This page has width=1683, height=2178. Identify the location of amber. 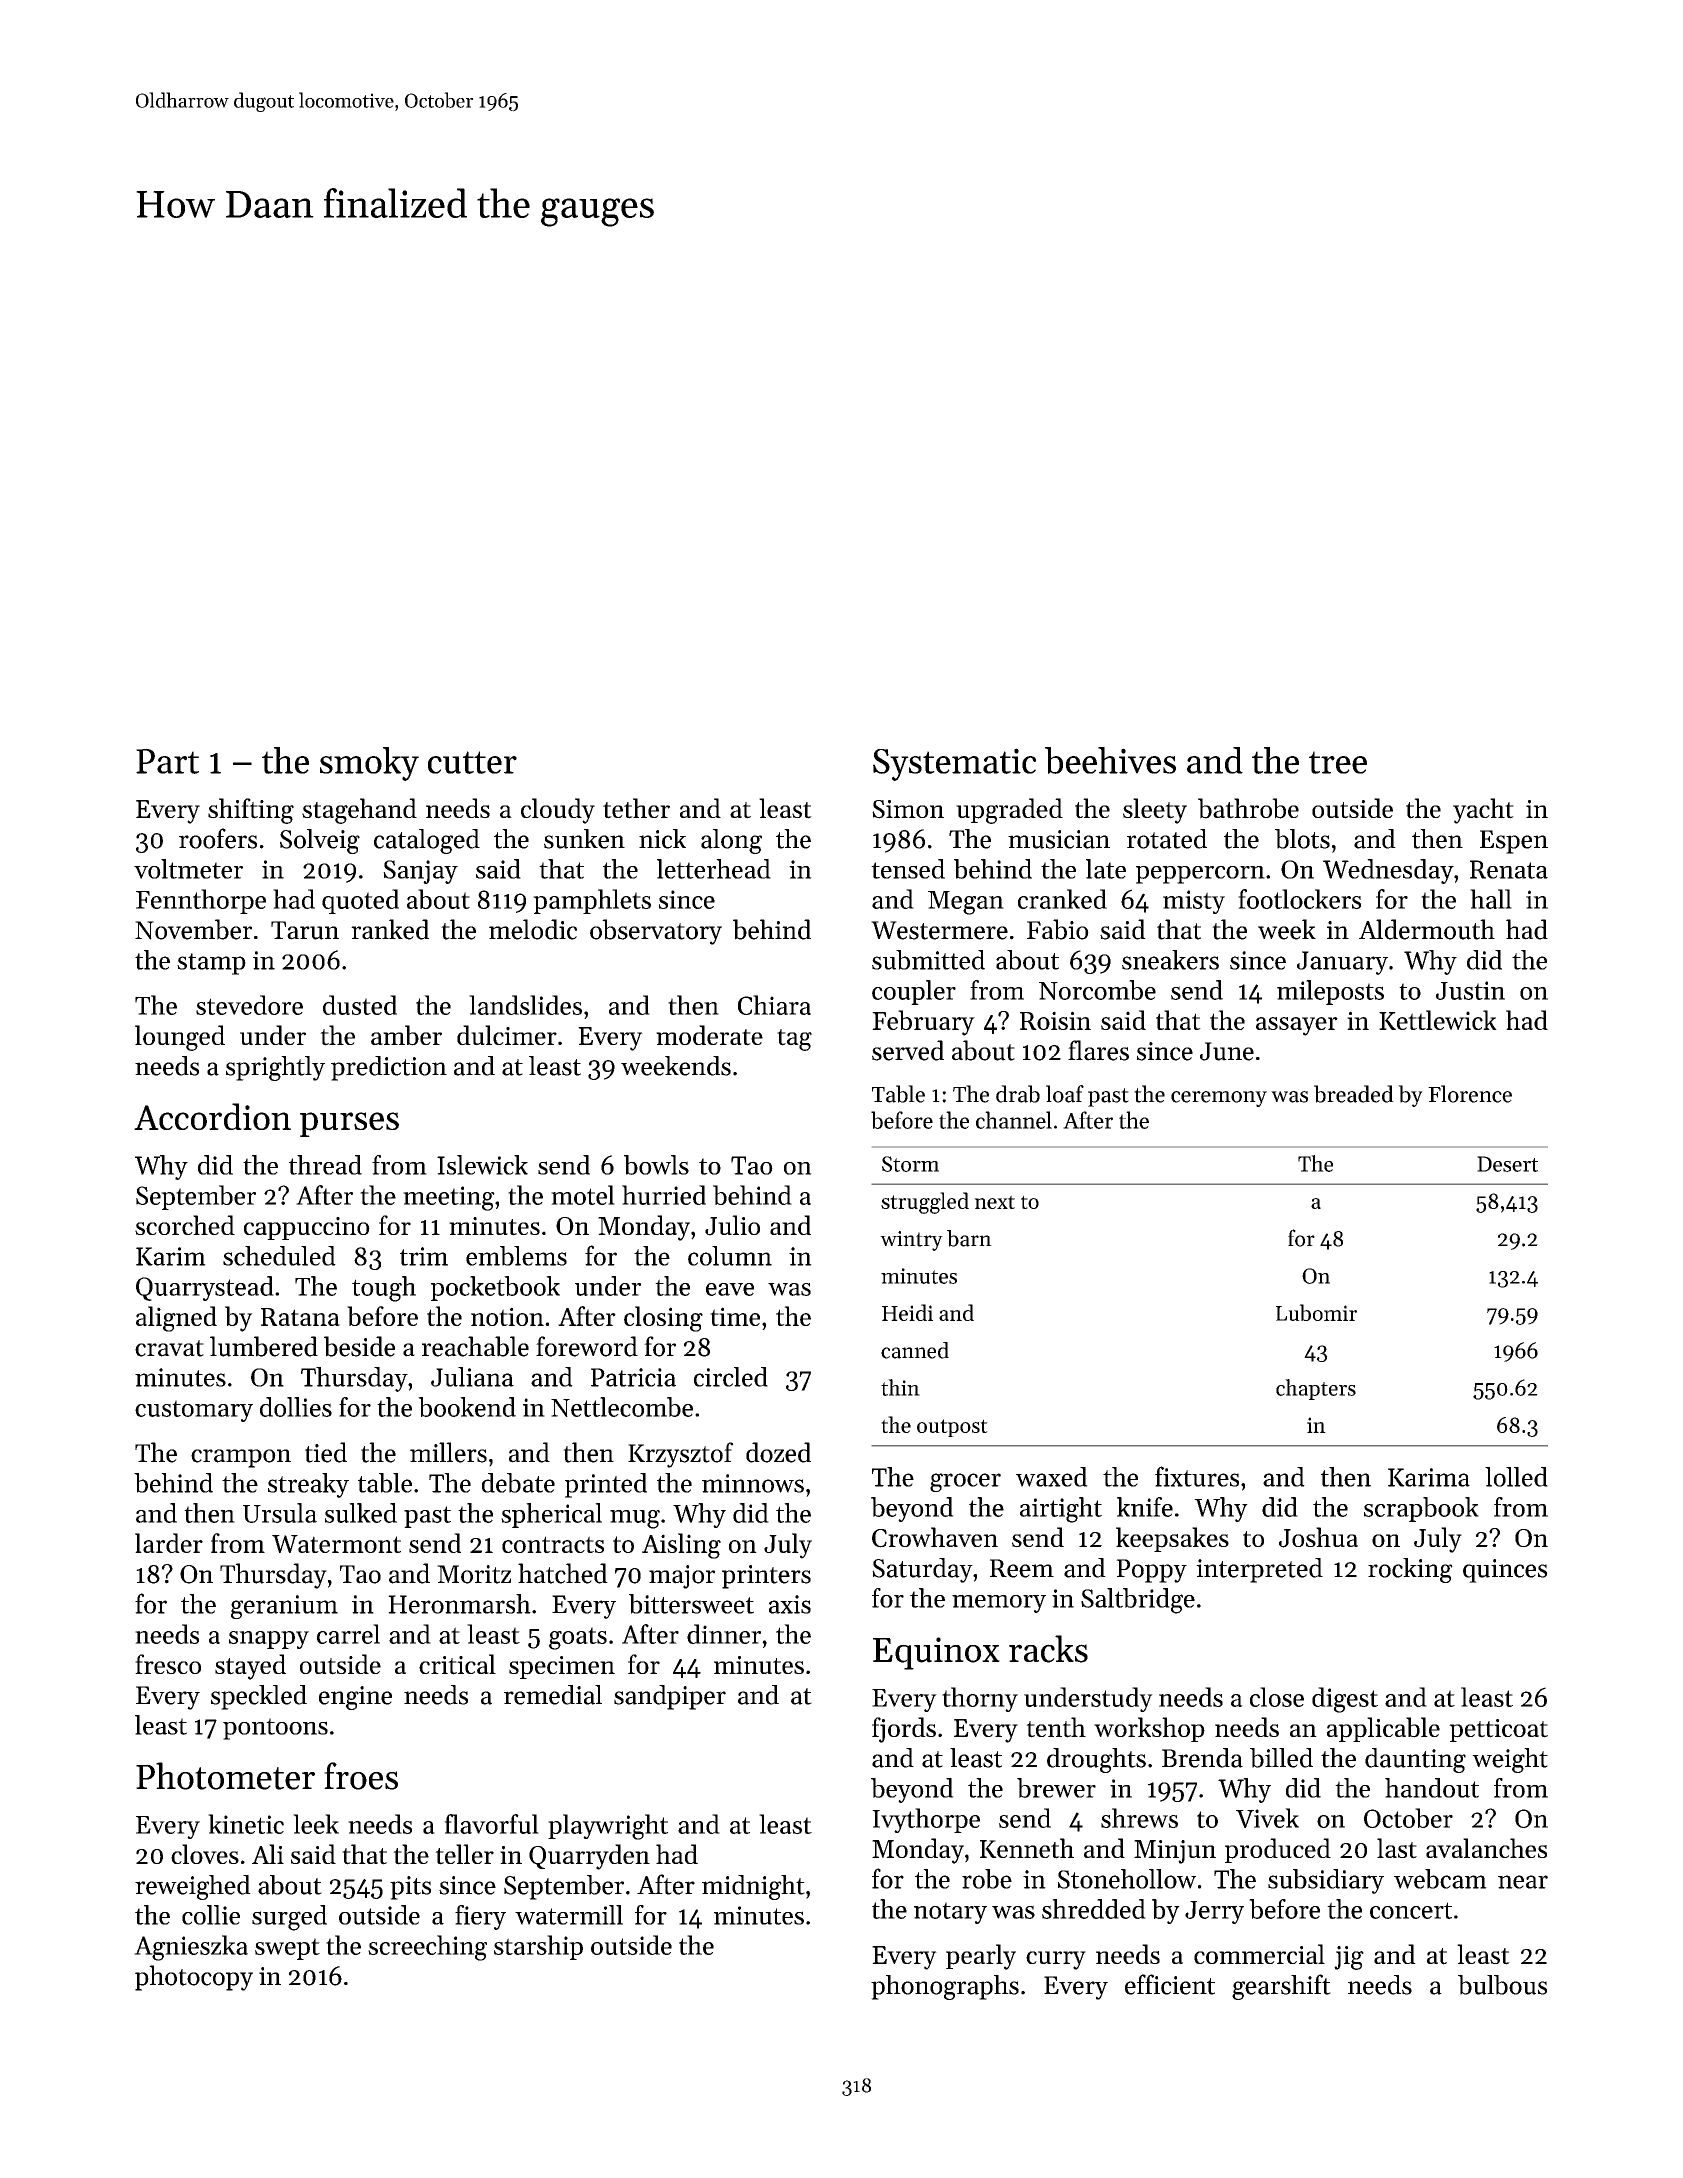
(406, 1035).
